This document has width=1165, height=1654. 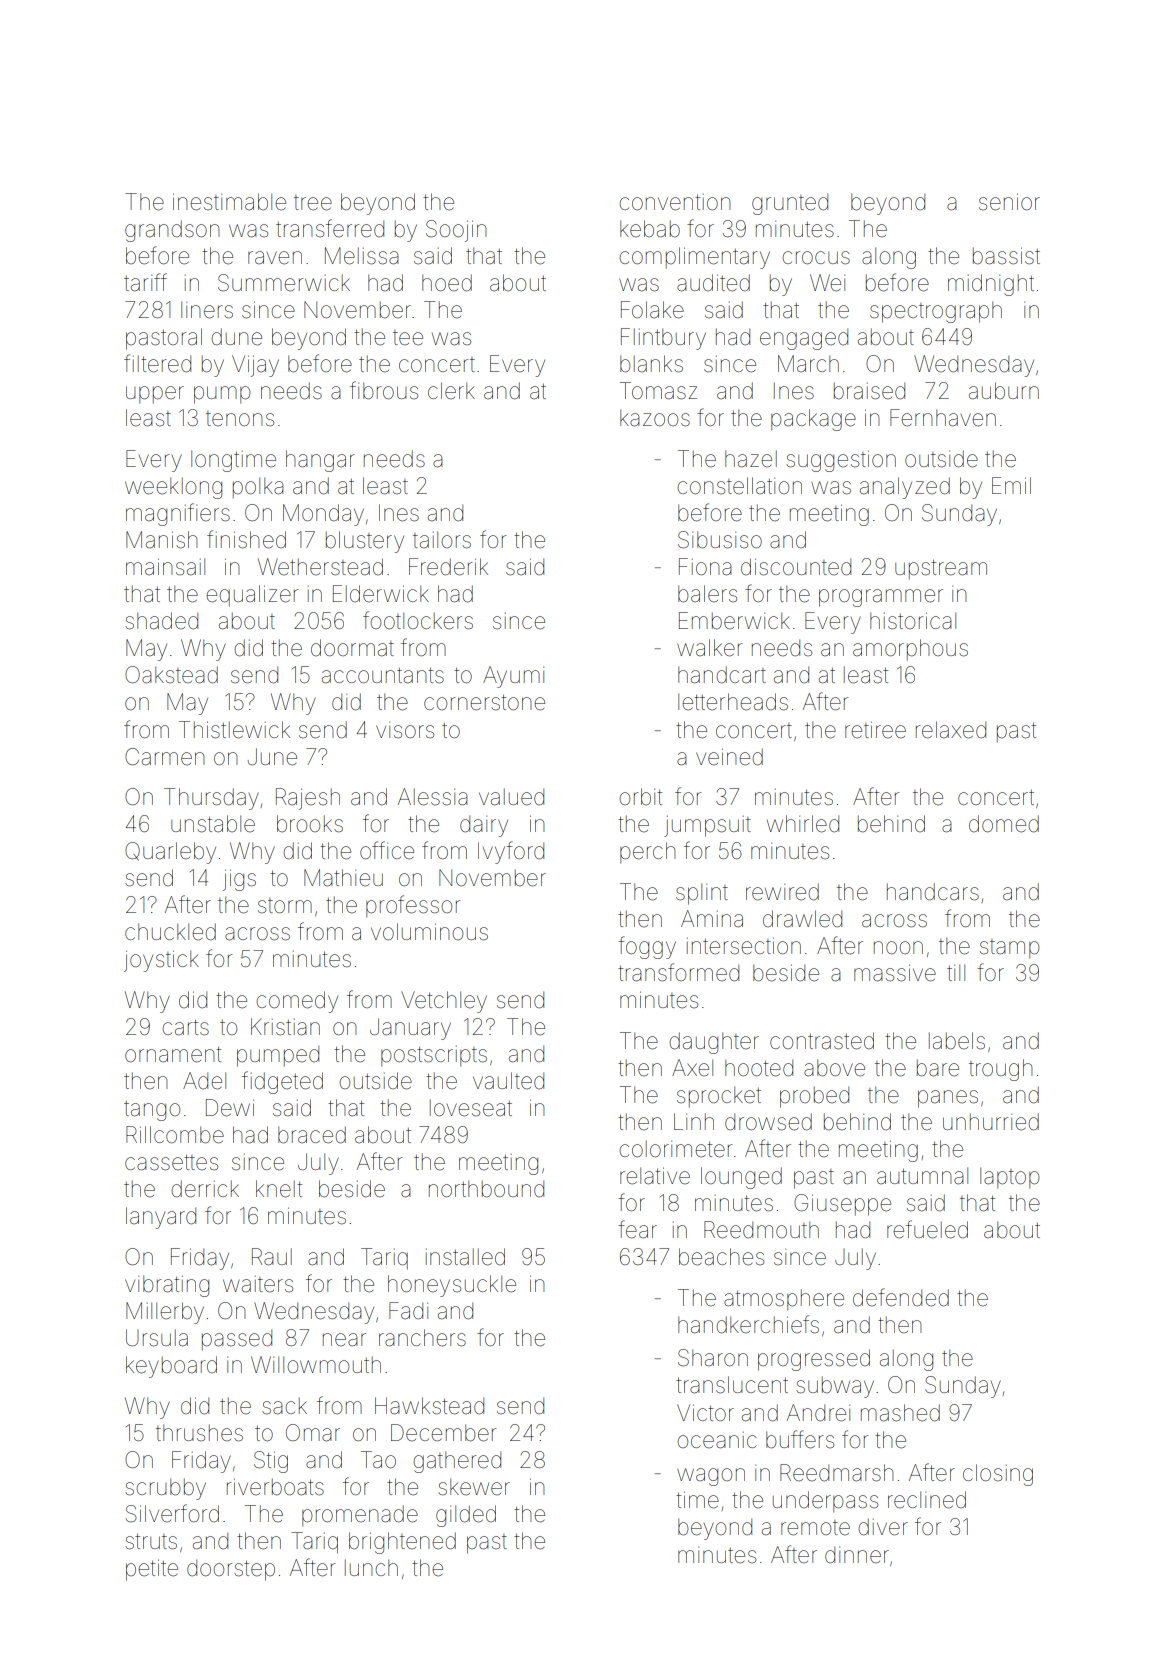 What do you see at coordinates (466, 1516) in the document?
I see `gilded` at bounding box center [466, 1516].
